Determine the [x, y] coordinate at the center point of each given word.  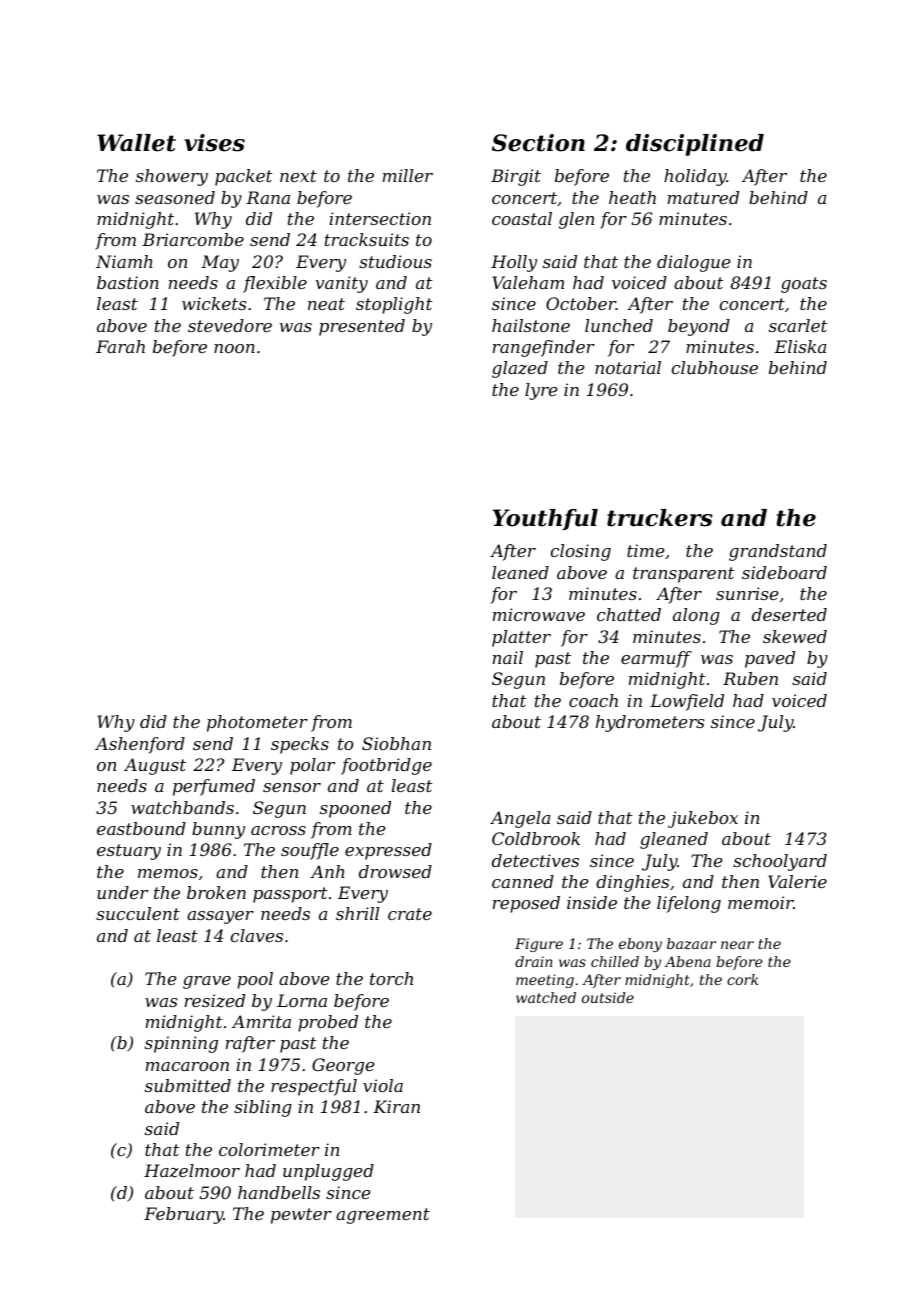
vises [214, 143]
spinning [181, 1044]
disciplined [695, 145]
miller [408, 175]
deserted [789, 614]
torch [391, 978]
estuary [129, 852]
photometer [257, 723]
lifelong [689, 904]
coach [593, 700]
